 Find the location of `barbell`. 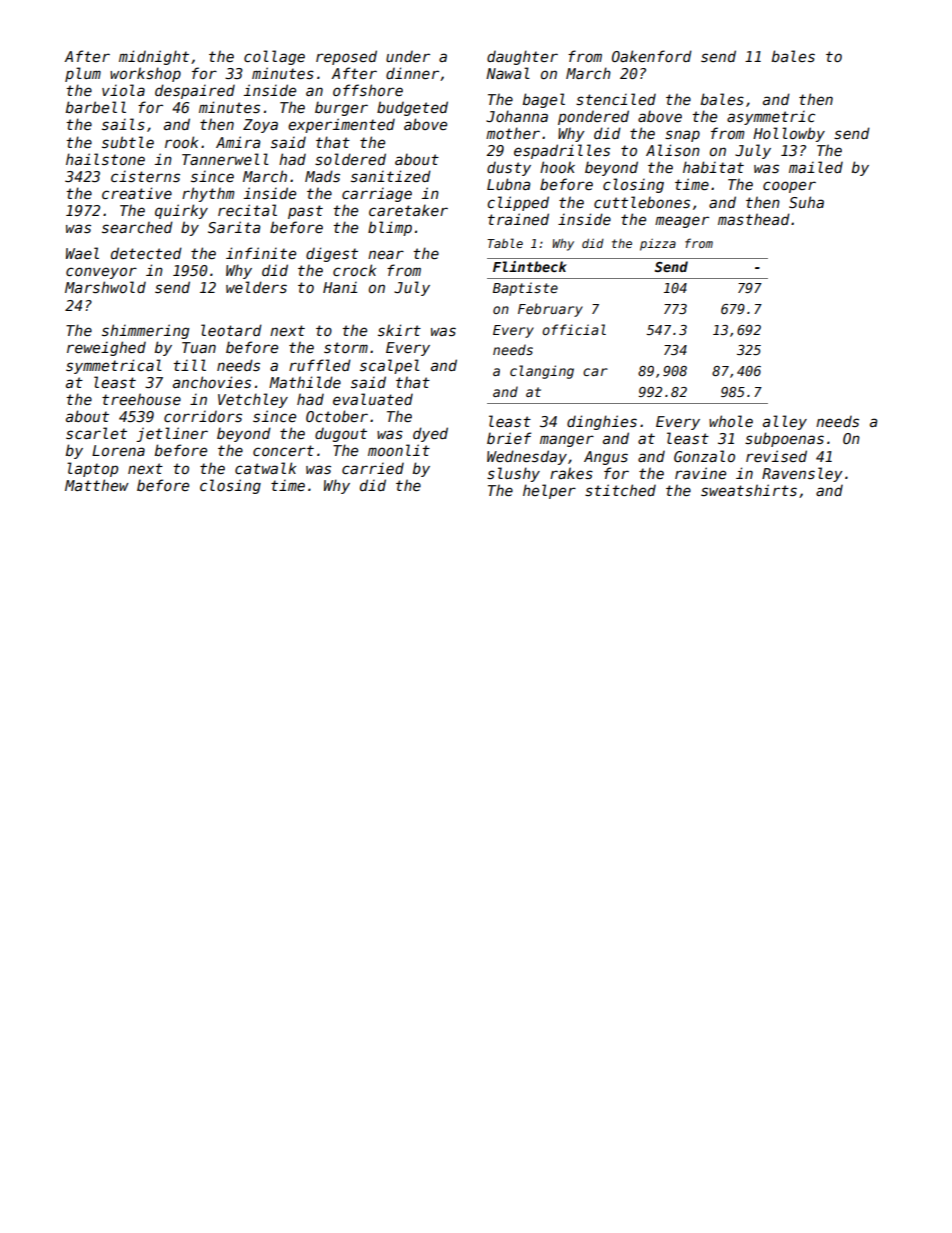

barbell is located at coordinates (96, 107).
